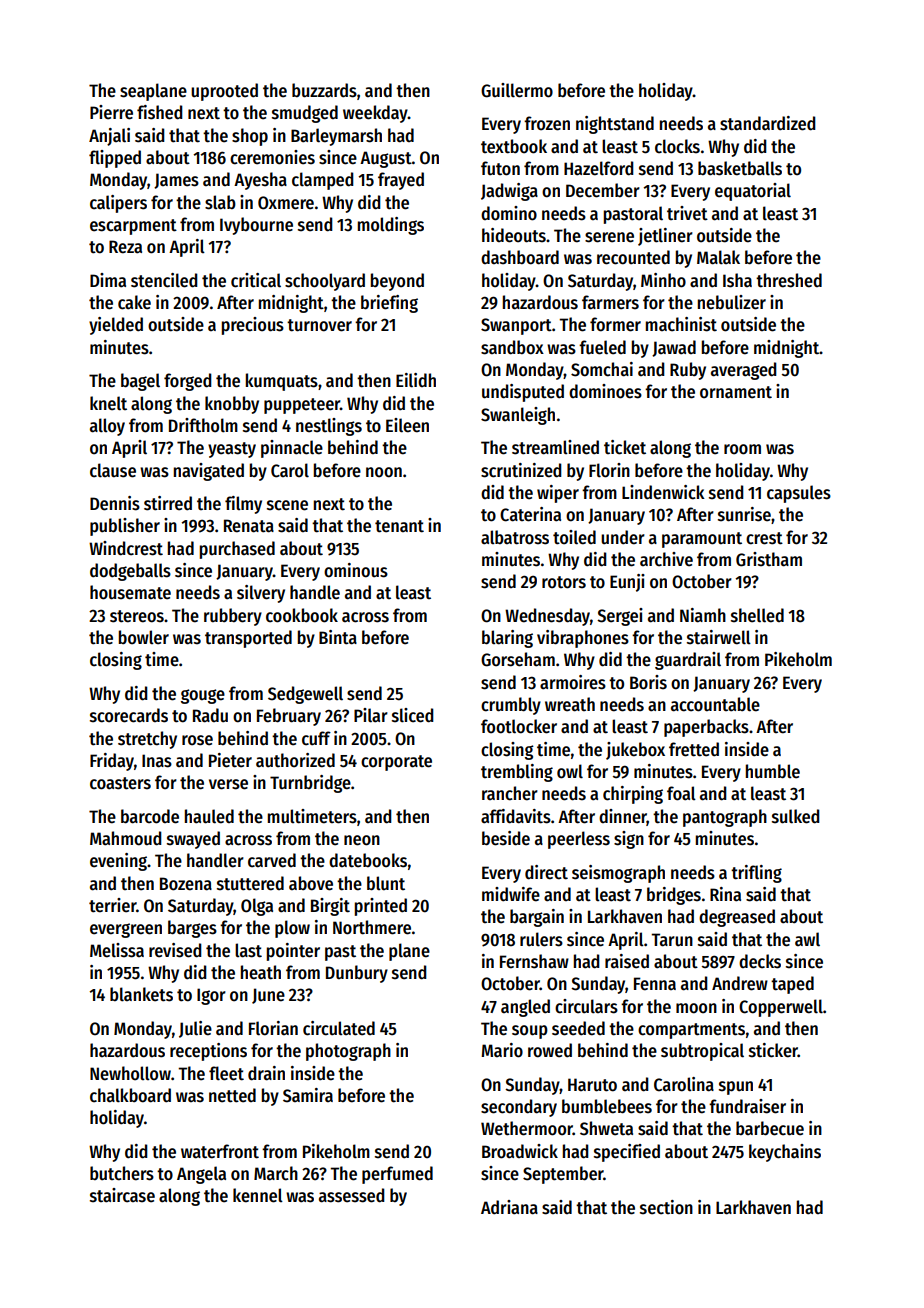 Image resolution: width=924 pixels, height=1308 pixels. What do you see at coordinates (130, 1095) in the document?
I see `chalkboard` at bounding box center [130, 1095].
